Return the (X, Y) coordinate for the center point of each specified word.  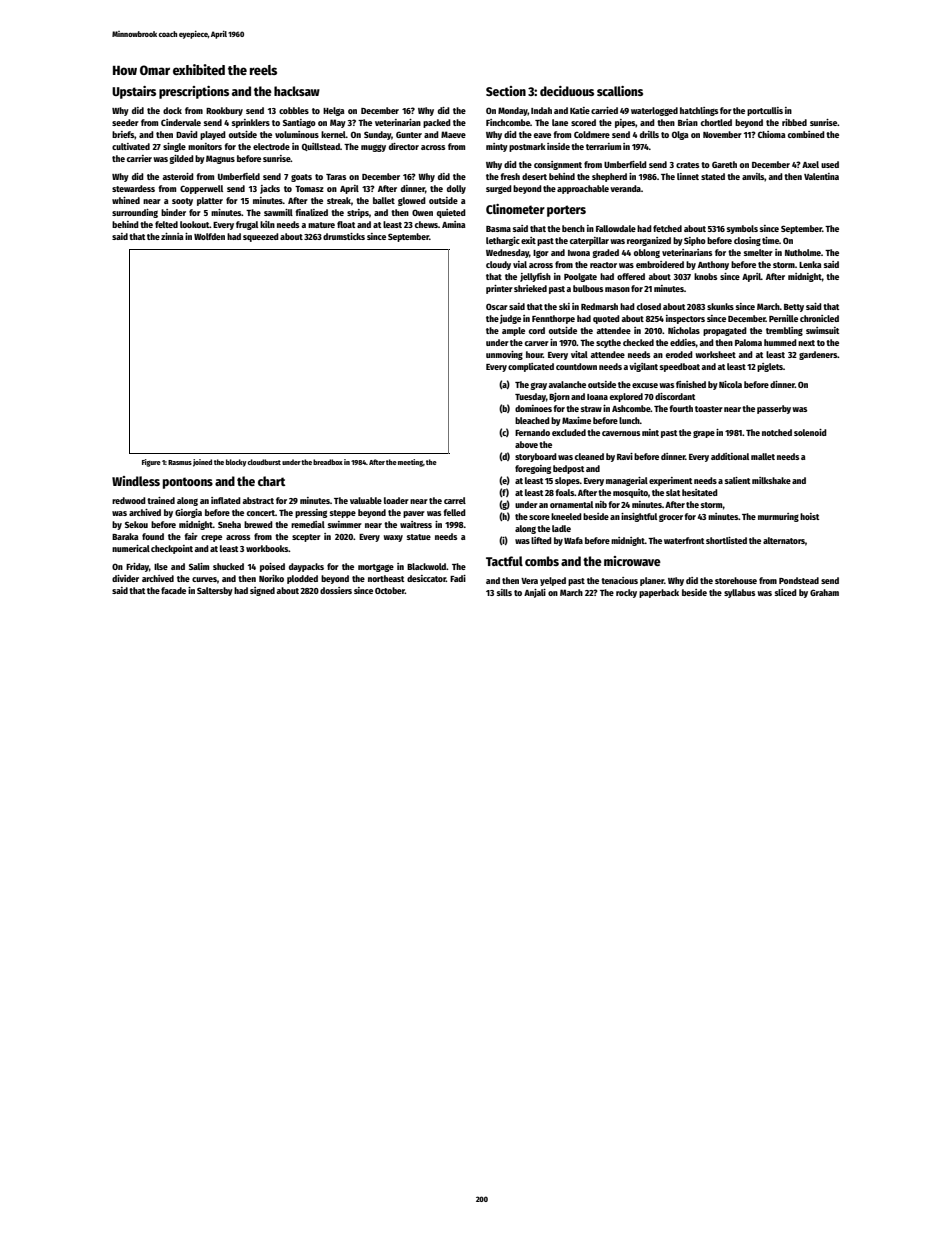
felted (166, 224)
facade (173, 590)
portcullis (765, 111)
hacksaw (297, 91)
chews (426, 224)
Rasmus (180, 462)
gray (539, 386)
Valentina (821, 176)
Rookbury (224, 111)
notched (777, 432)
